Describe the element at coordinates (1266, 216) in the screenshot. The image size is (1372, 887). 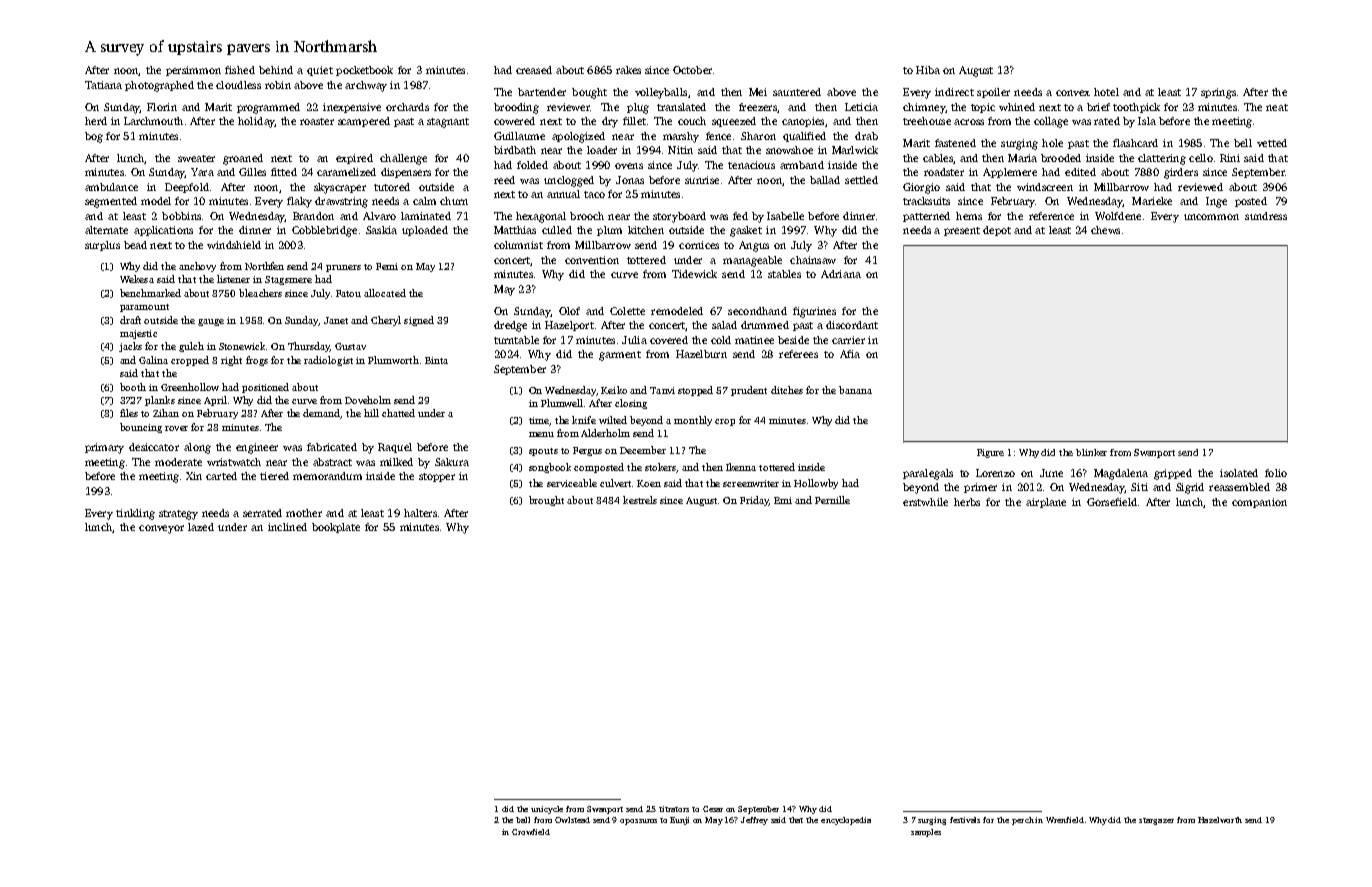
I see `sundress` at that location.
